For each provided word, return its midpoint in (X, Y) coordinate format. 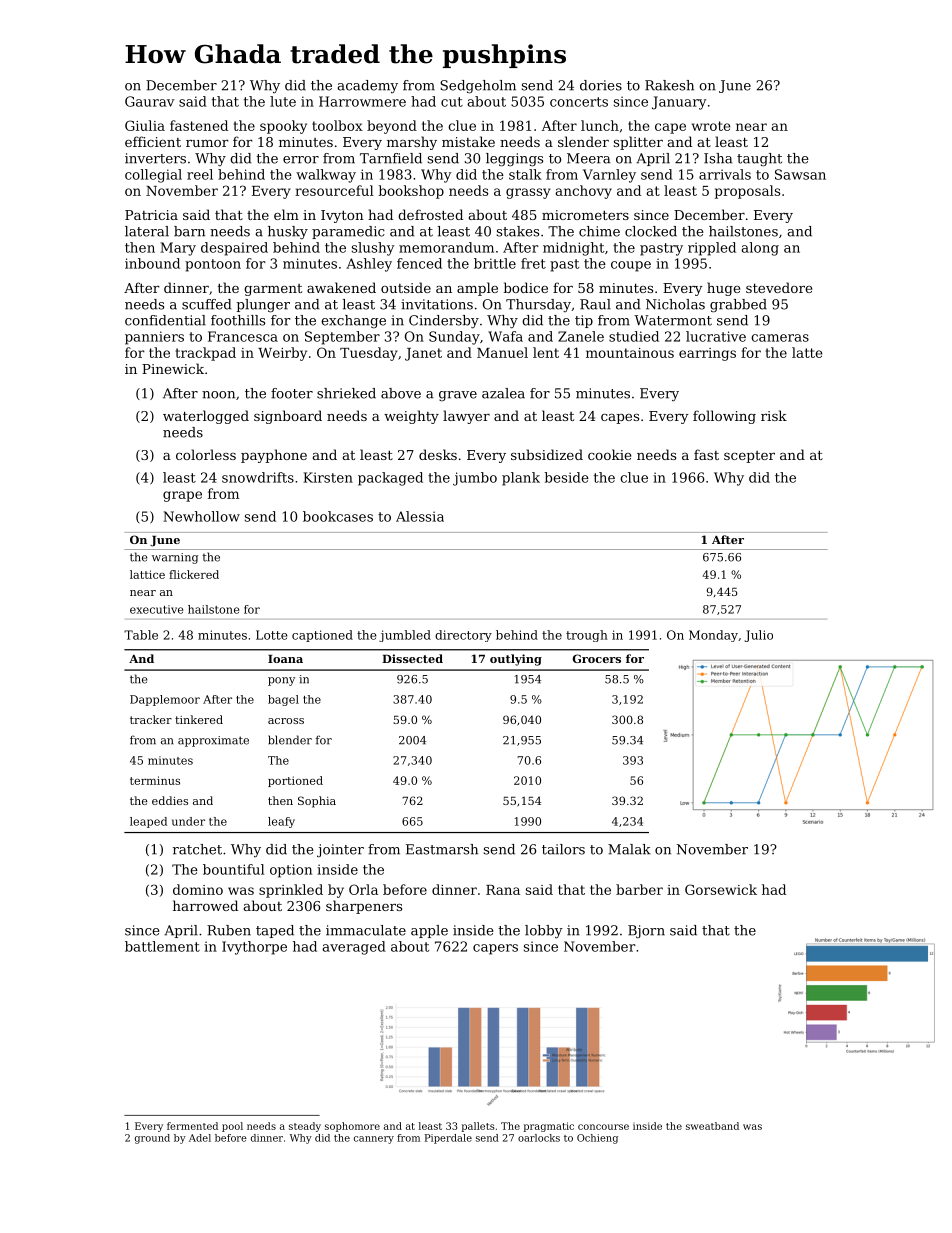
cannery (374, 1140)
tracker (151, 719)
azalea (503, 393)
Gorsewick (721, 889)
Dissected (412, 658)
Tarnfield (391, 158)
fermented (192, 1126)
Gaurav (149, 101)
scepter (749, 457)
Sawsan (800, 174)
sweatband (712, 1126)
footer (292, 393)
